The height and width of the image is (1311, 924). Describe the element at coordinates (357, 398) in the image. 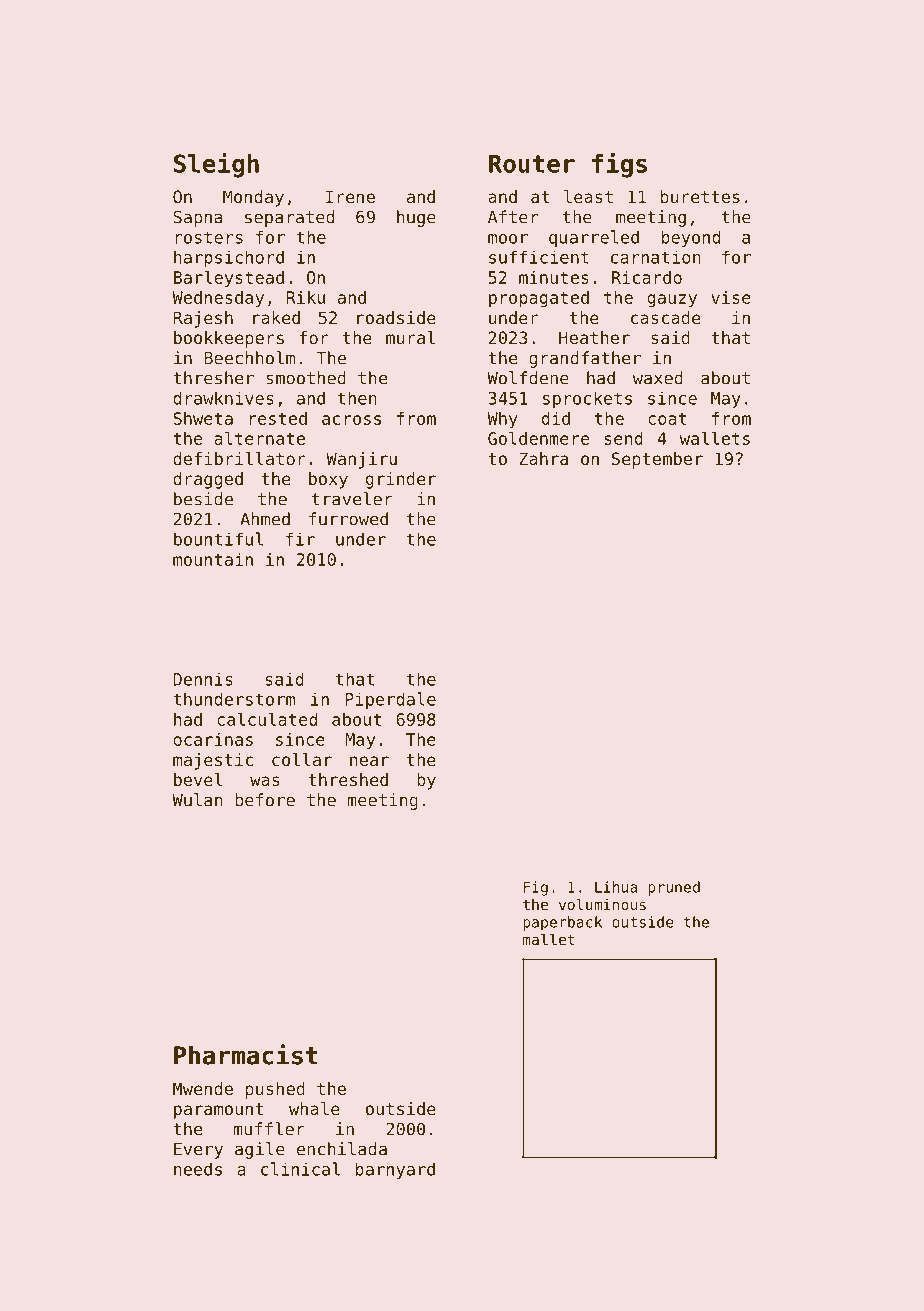

I see `then` at that location.
